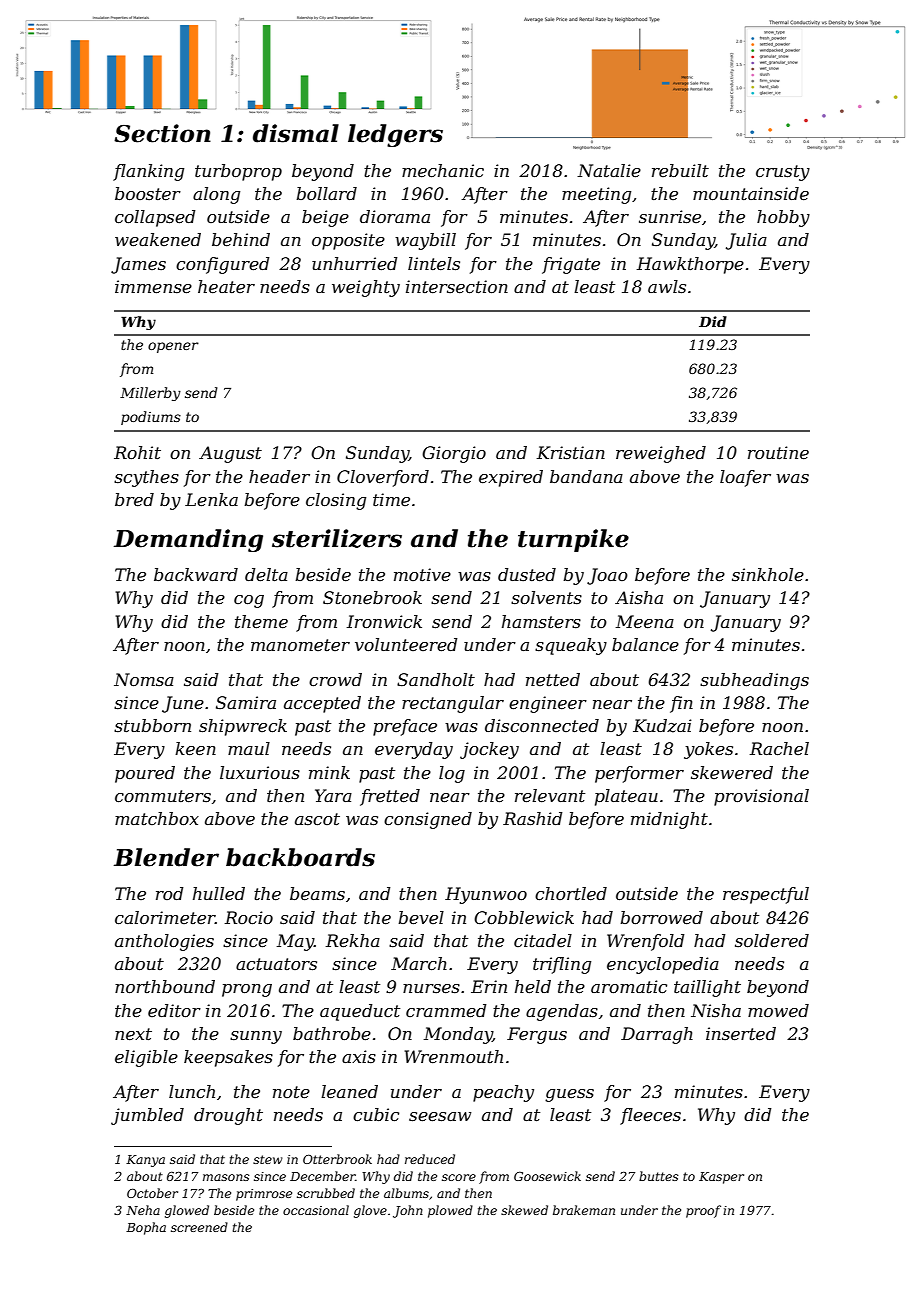 This screenshot has width=924, height=1308. I want to click on reweighed, so click(661, 454).
